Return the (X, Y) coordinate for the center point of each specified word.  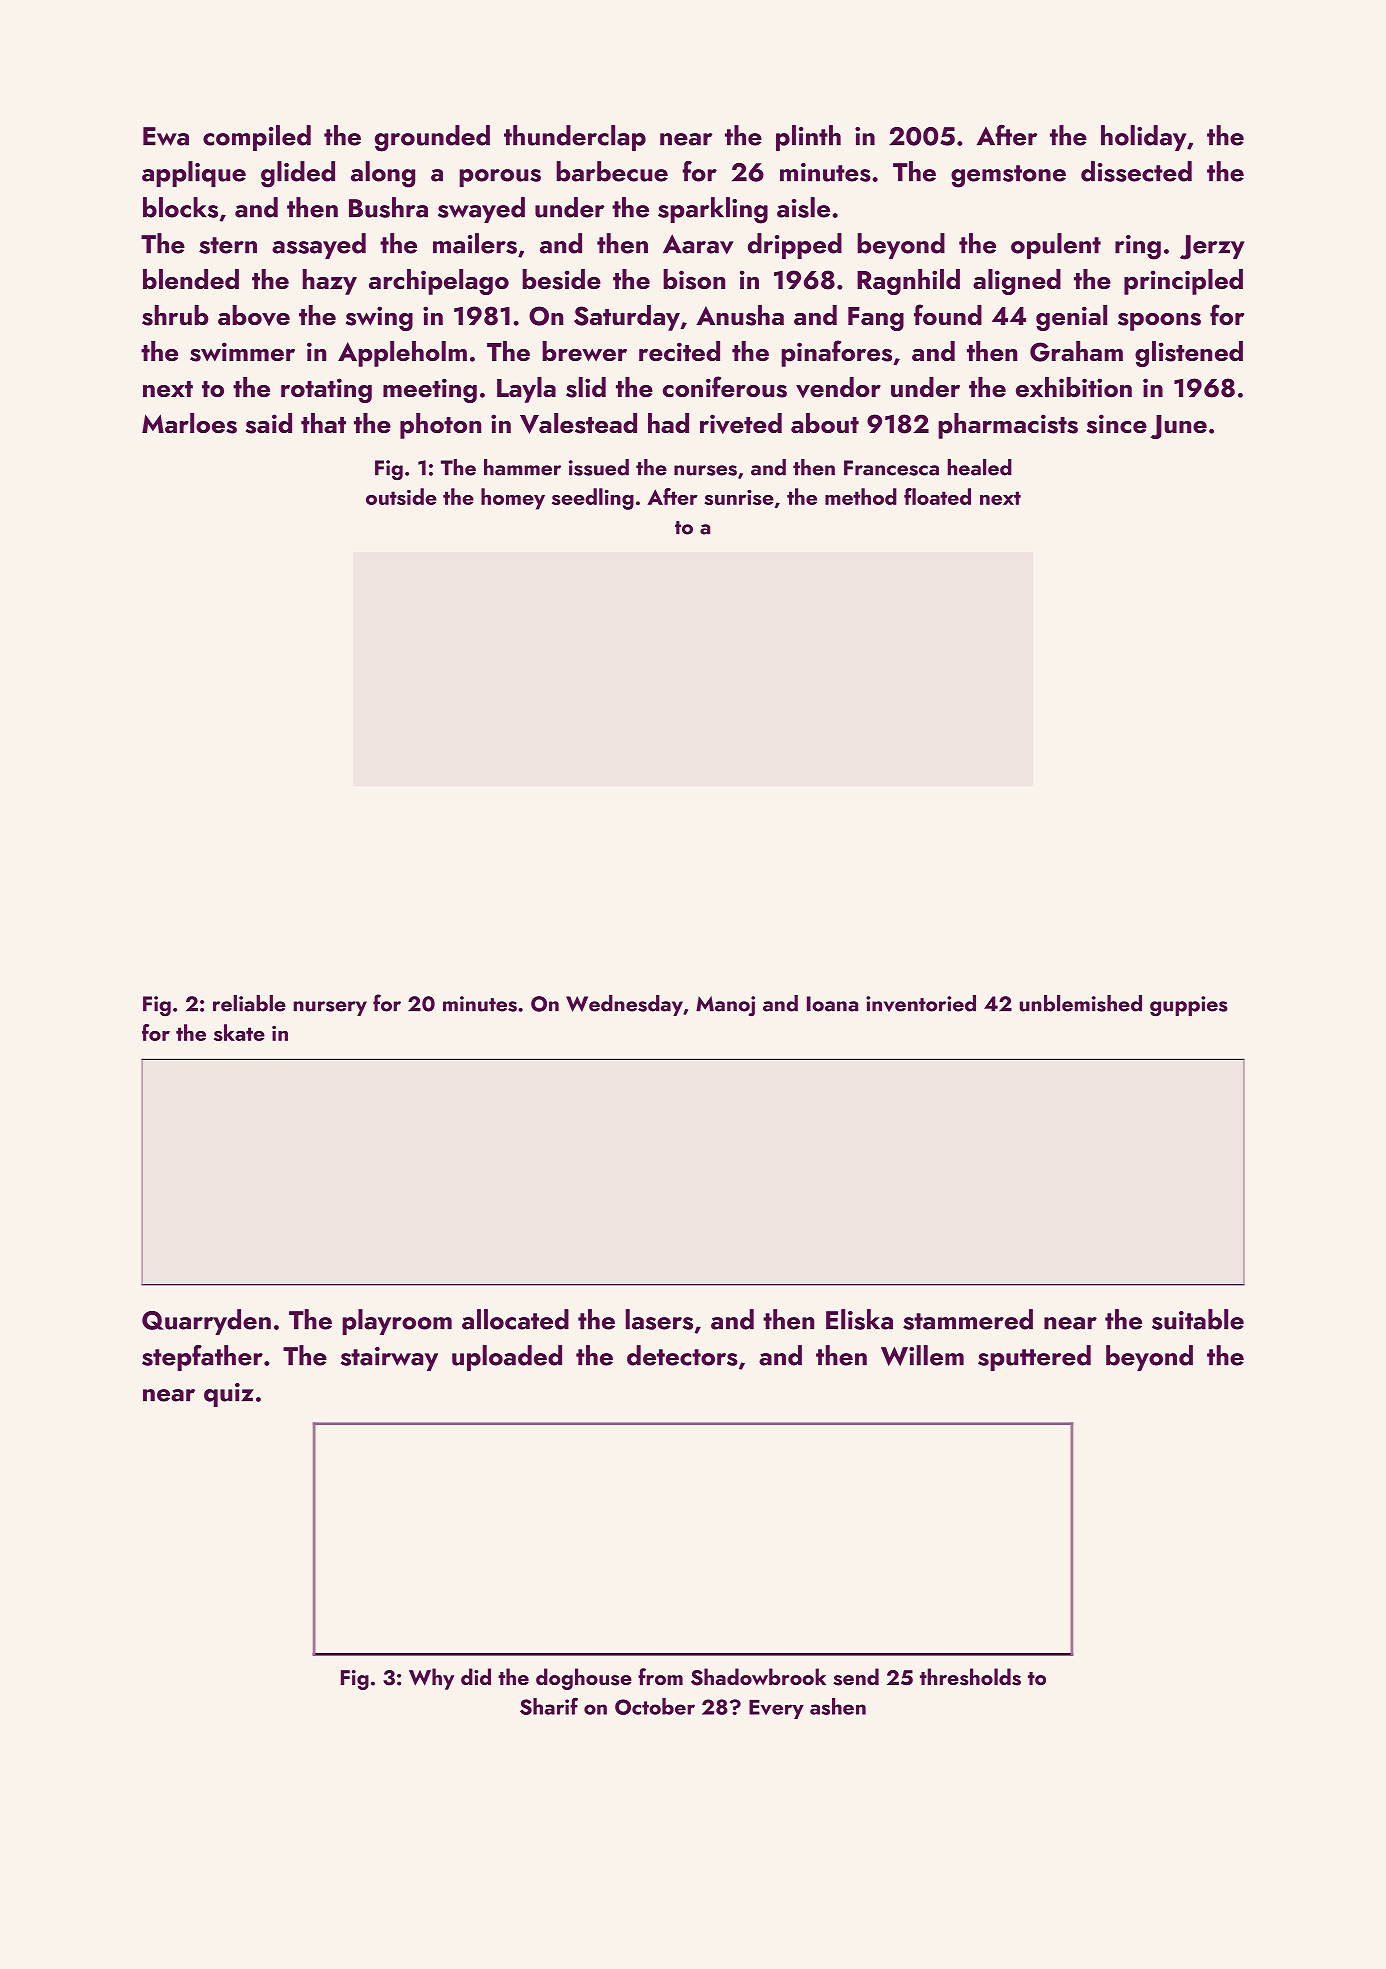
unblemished (1080, 1003)
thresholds (970, 1677)
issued (599, 467)
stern (228, 245)
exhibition (1074, 387)
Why (431, 1679)
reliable (249, 1003)
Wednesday (624, 1005)
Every (776, 1709)
